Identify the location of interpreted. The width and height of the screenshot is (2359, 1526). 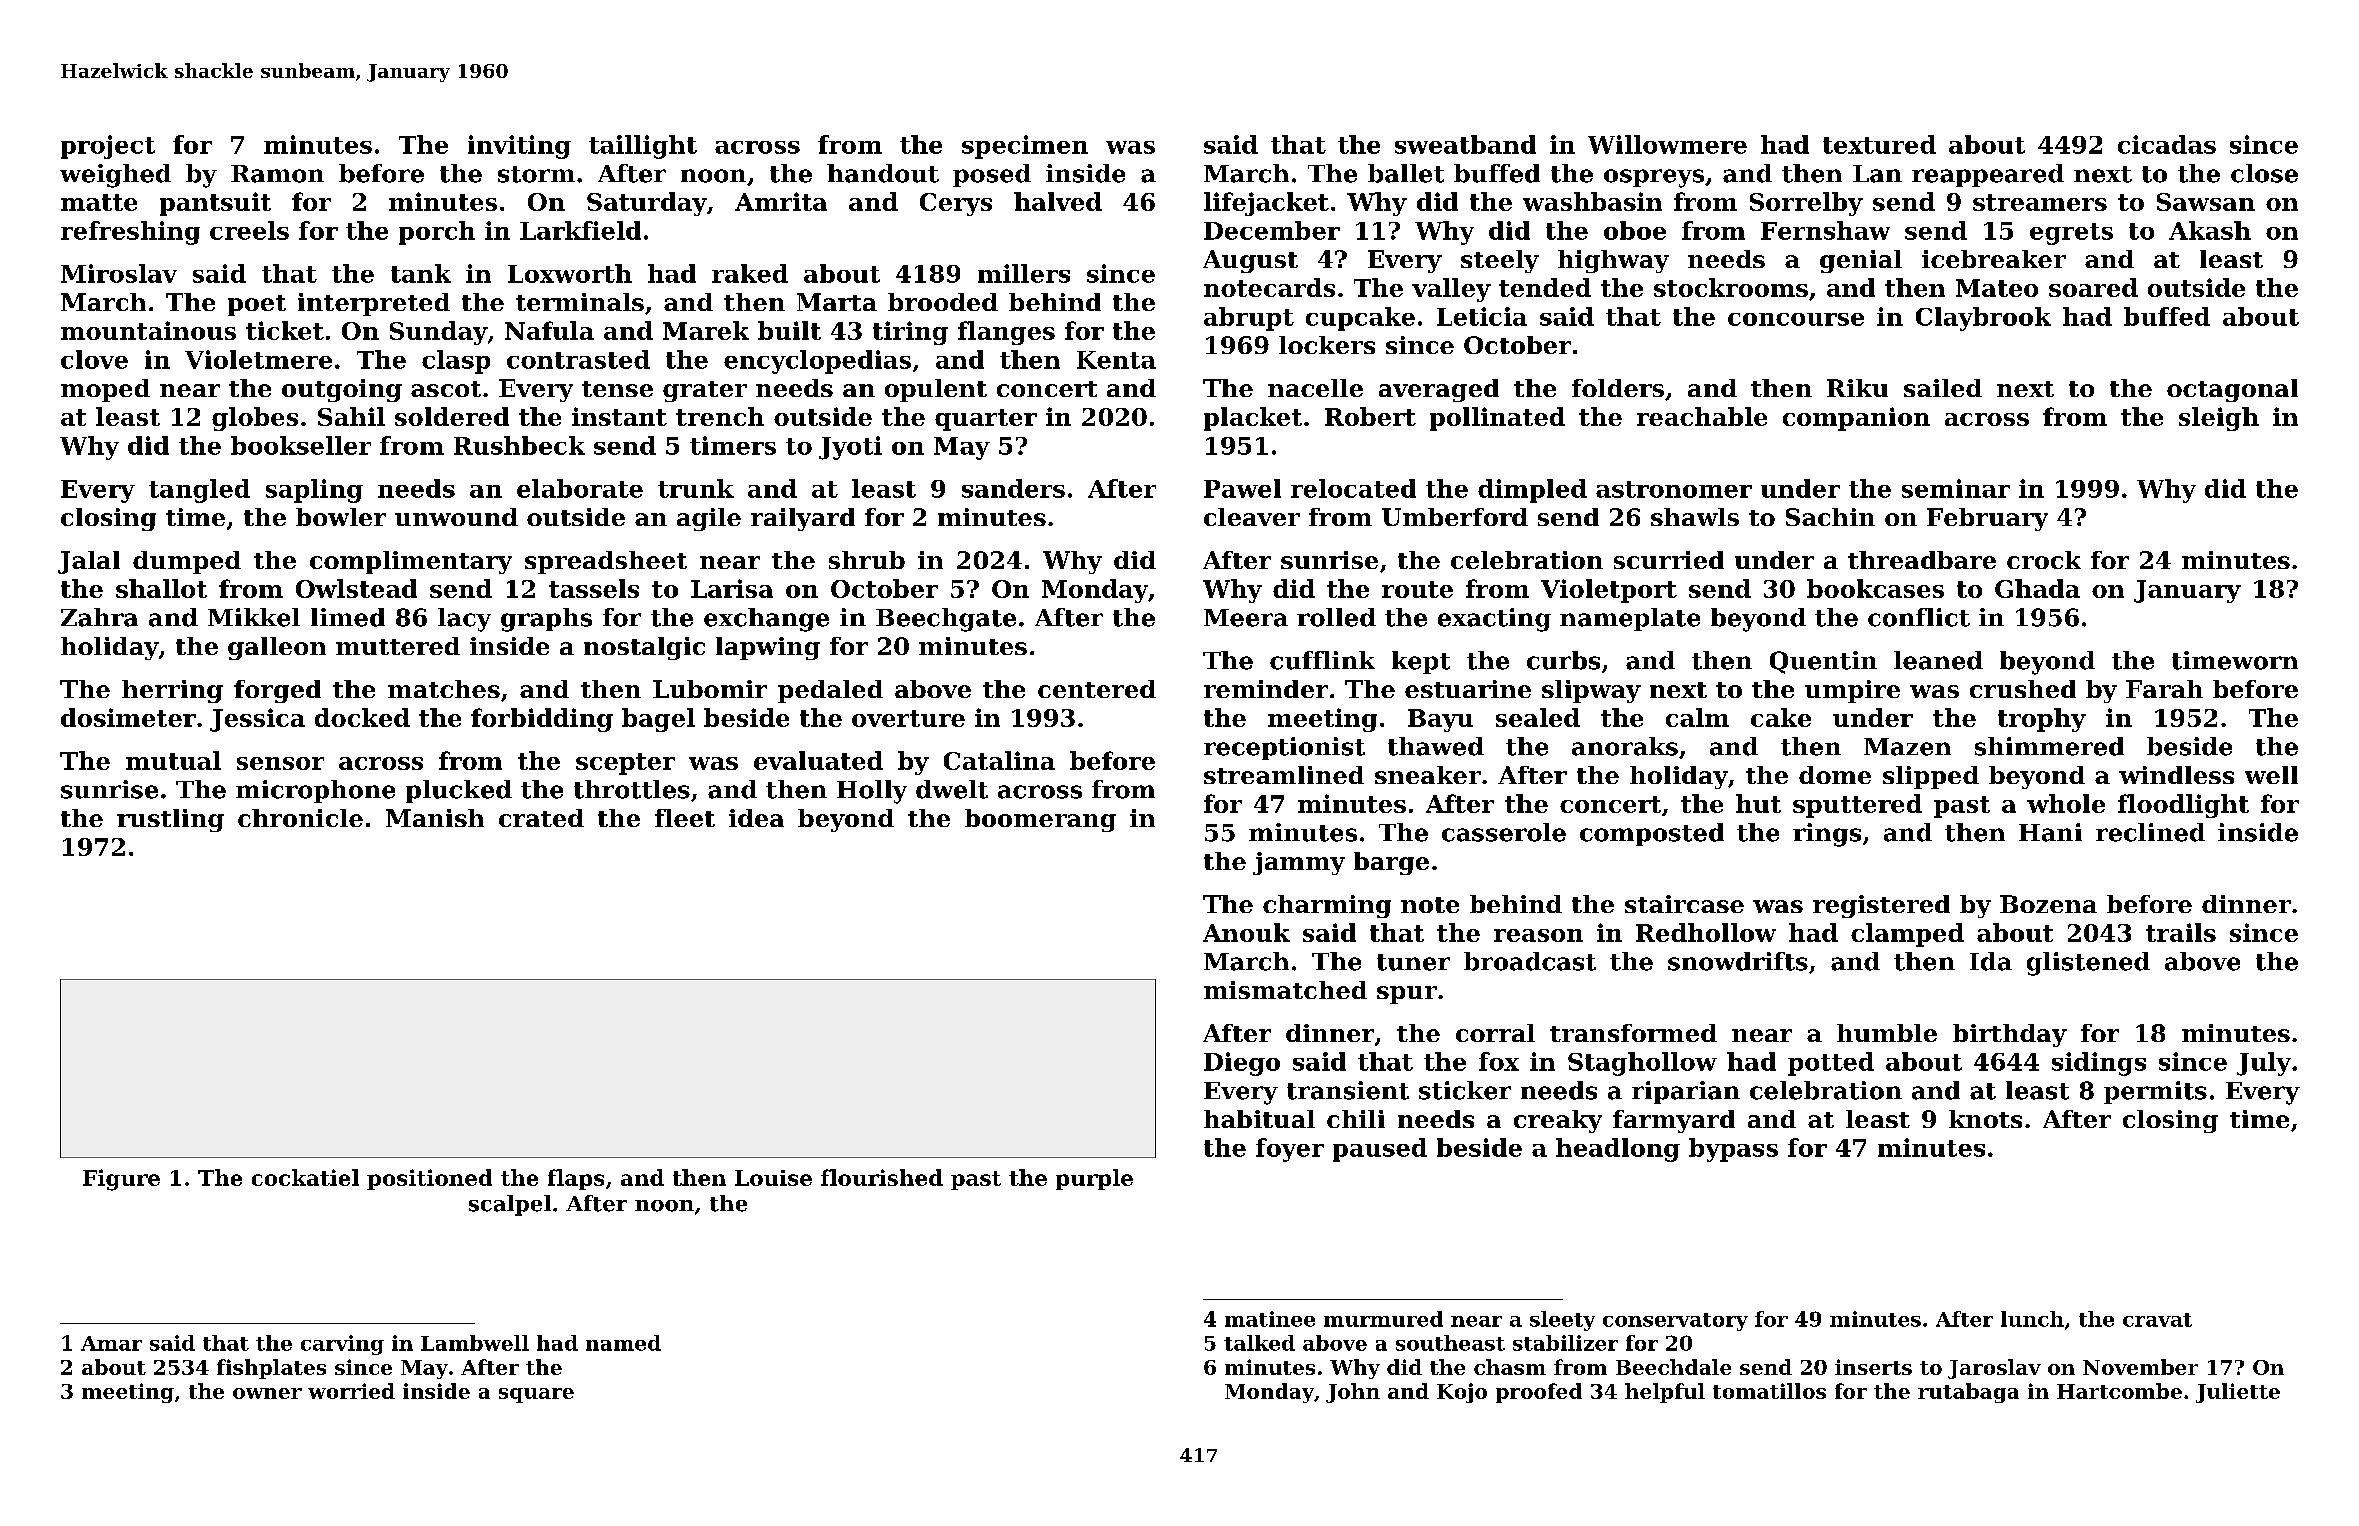
(374, 304).
